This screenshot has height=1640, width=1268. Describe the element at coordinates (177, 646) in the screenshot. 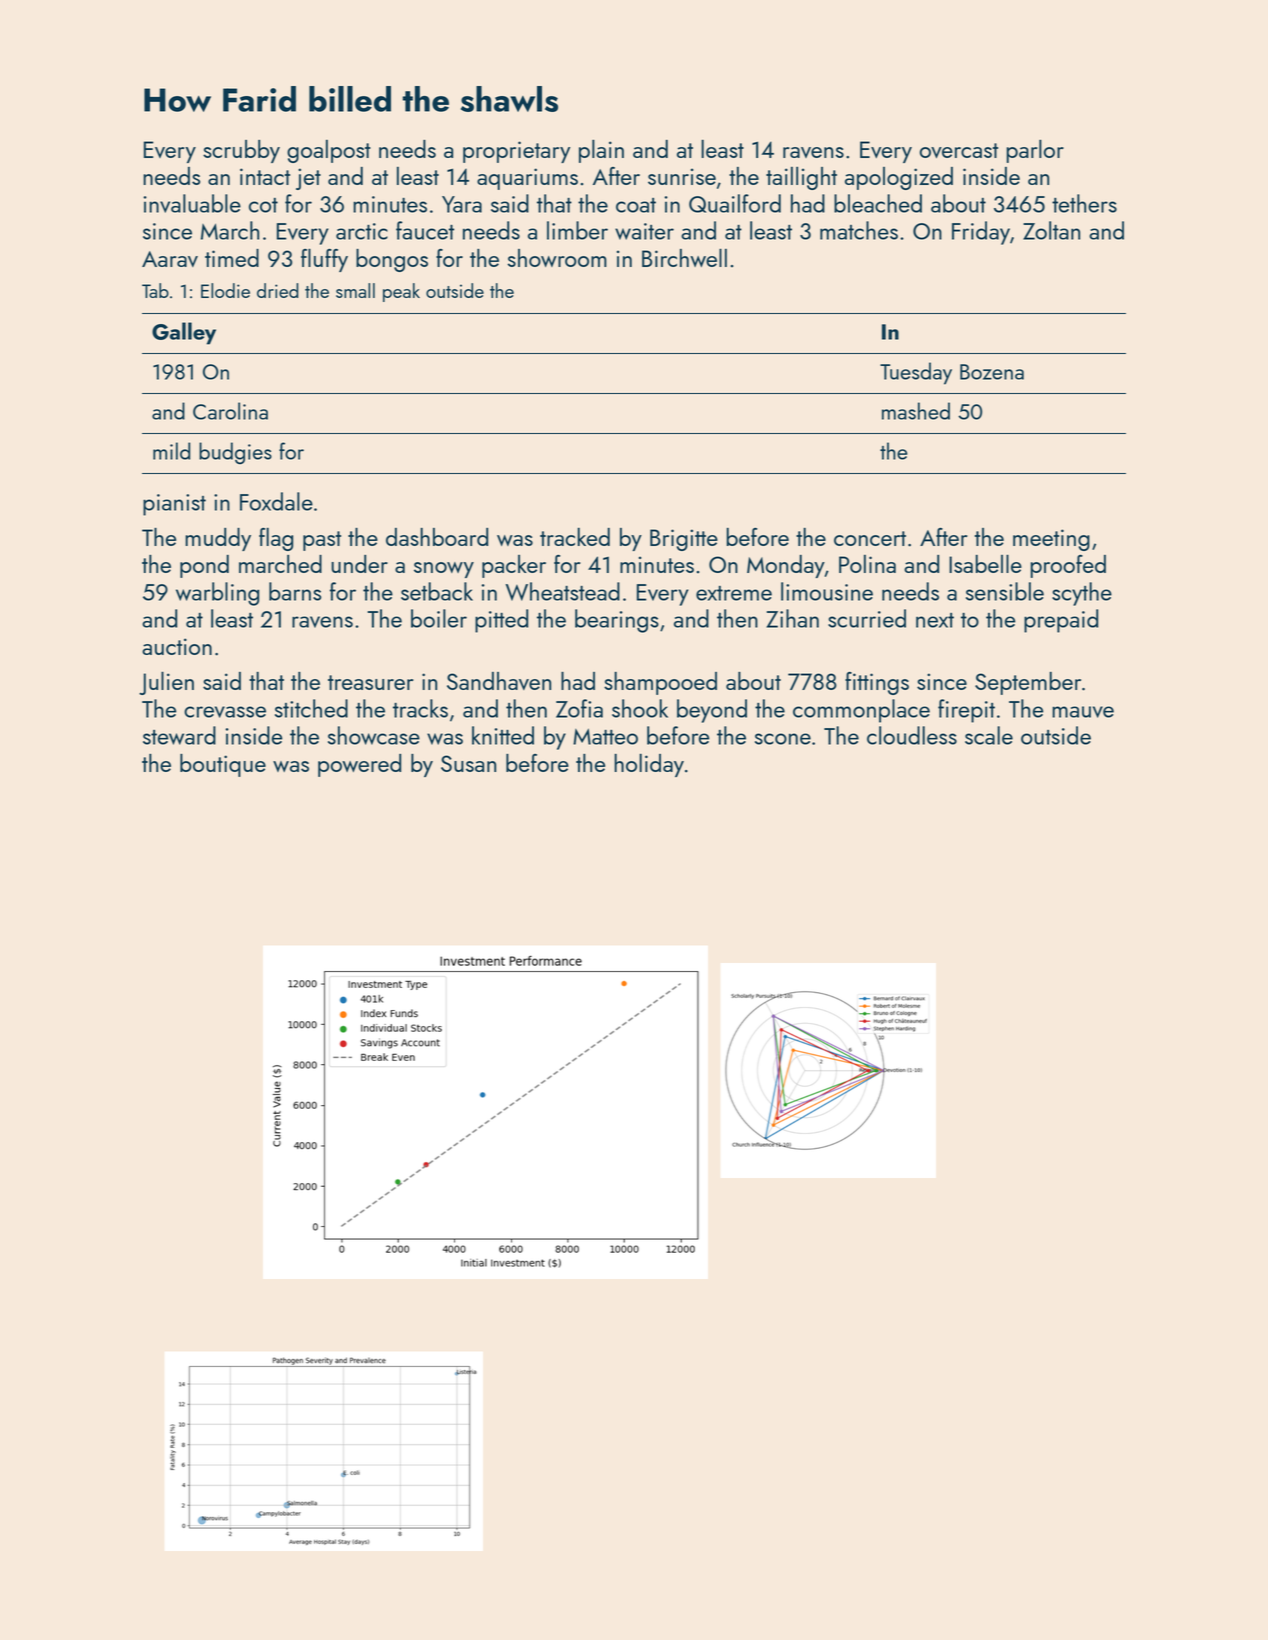

I see `auction` at that location.
